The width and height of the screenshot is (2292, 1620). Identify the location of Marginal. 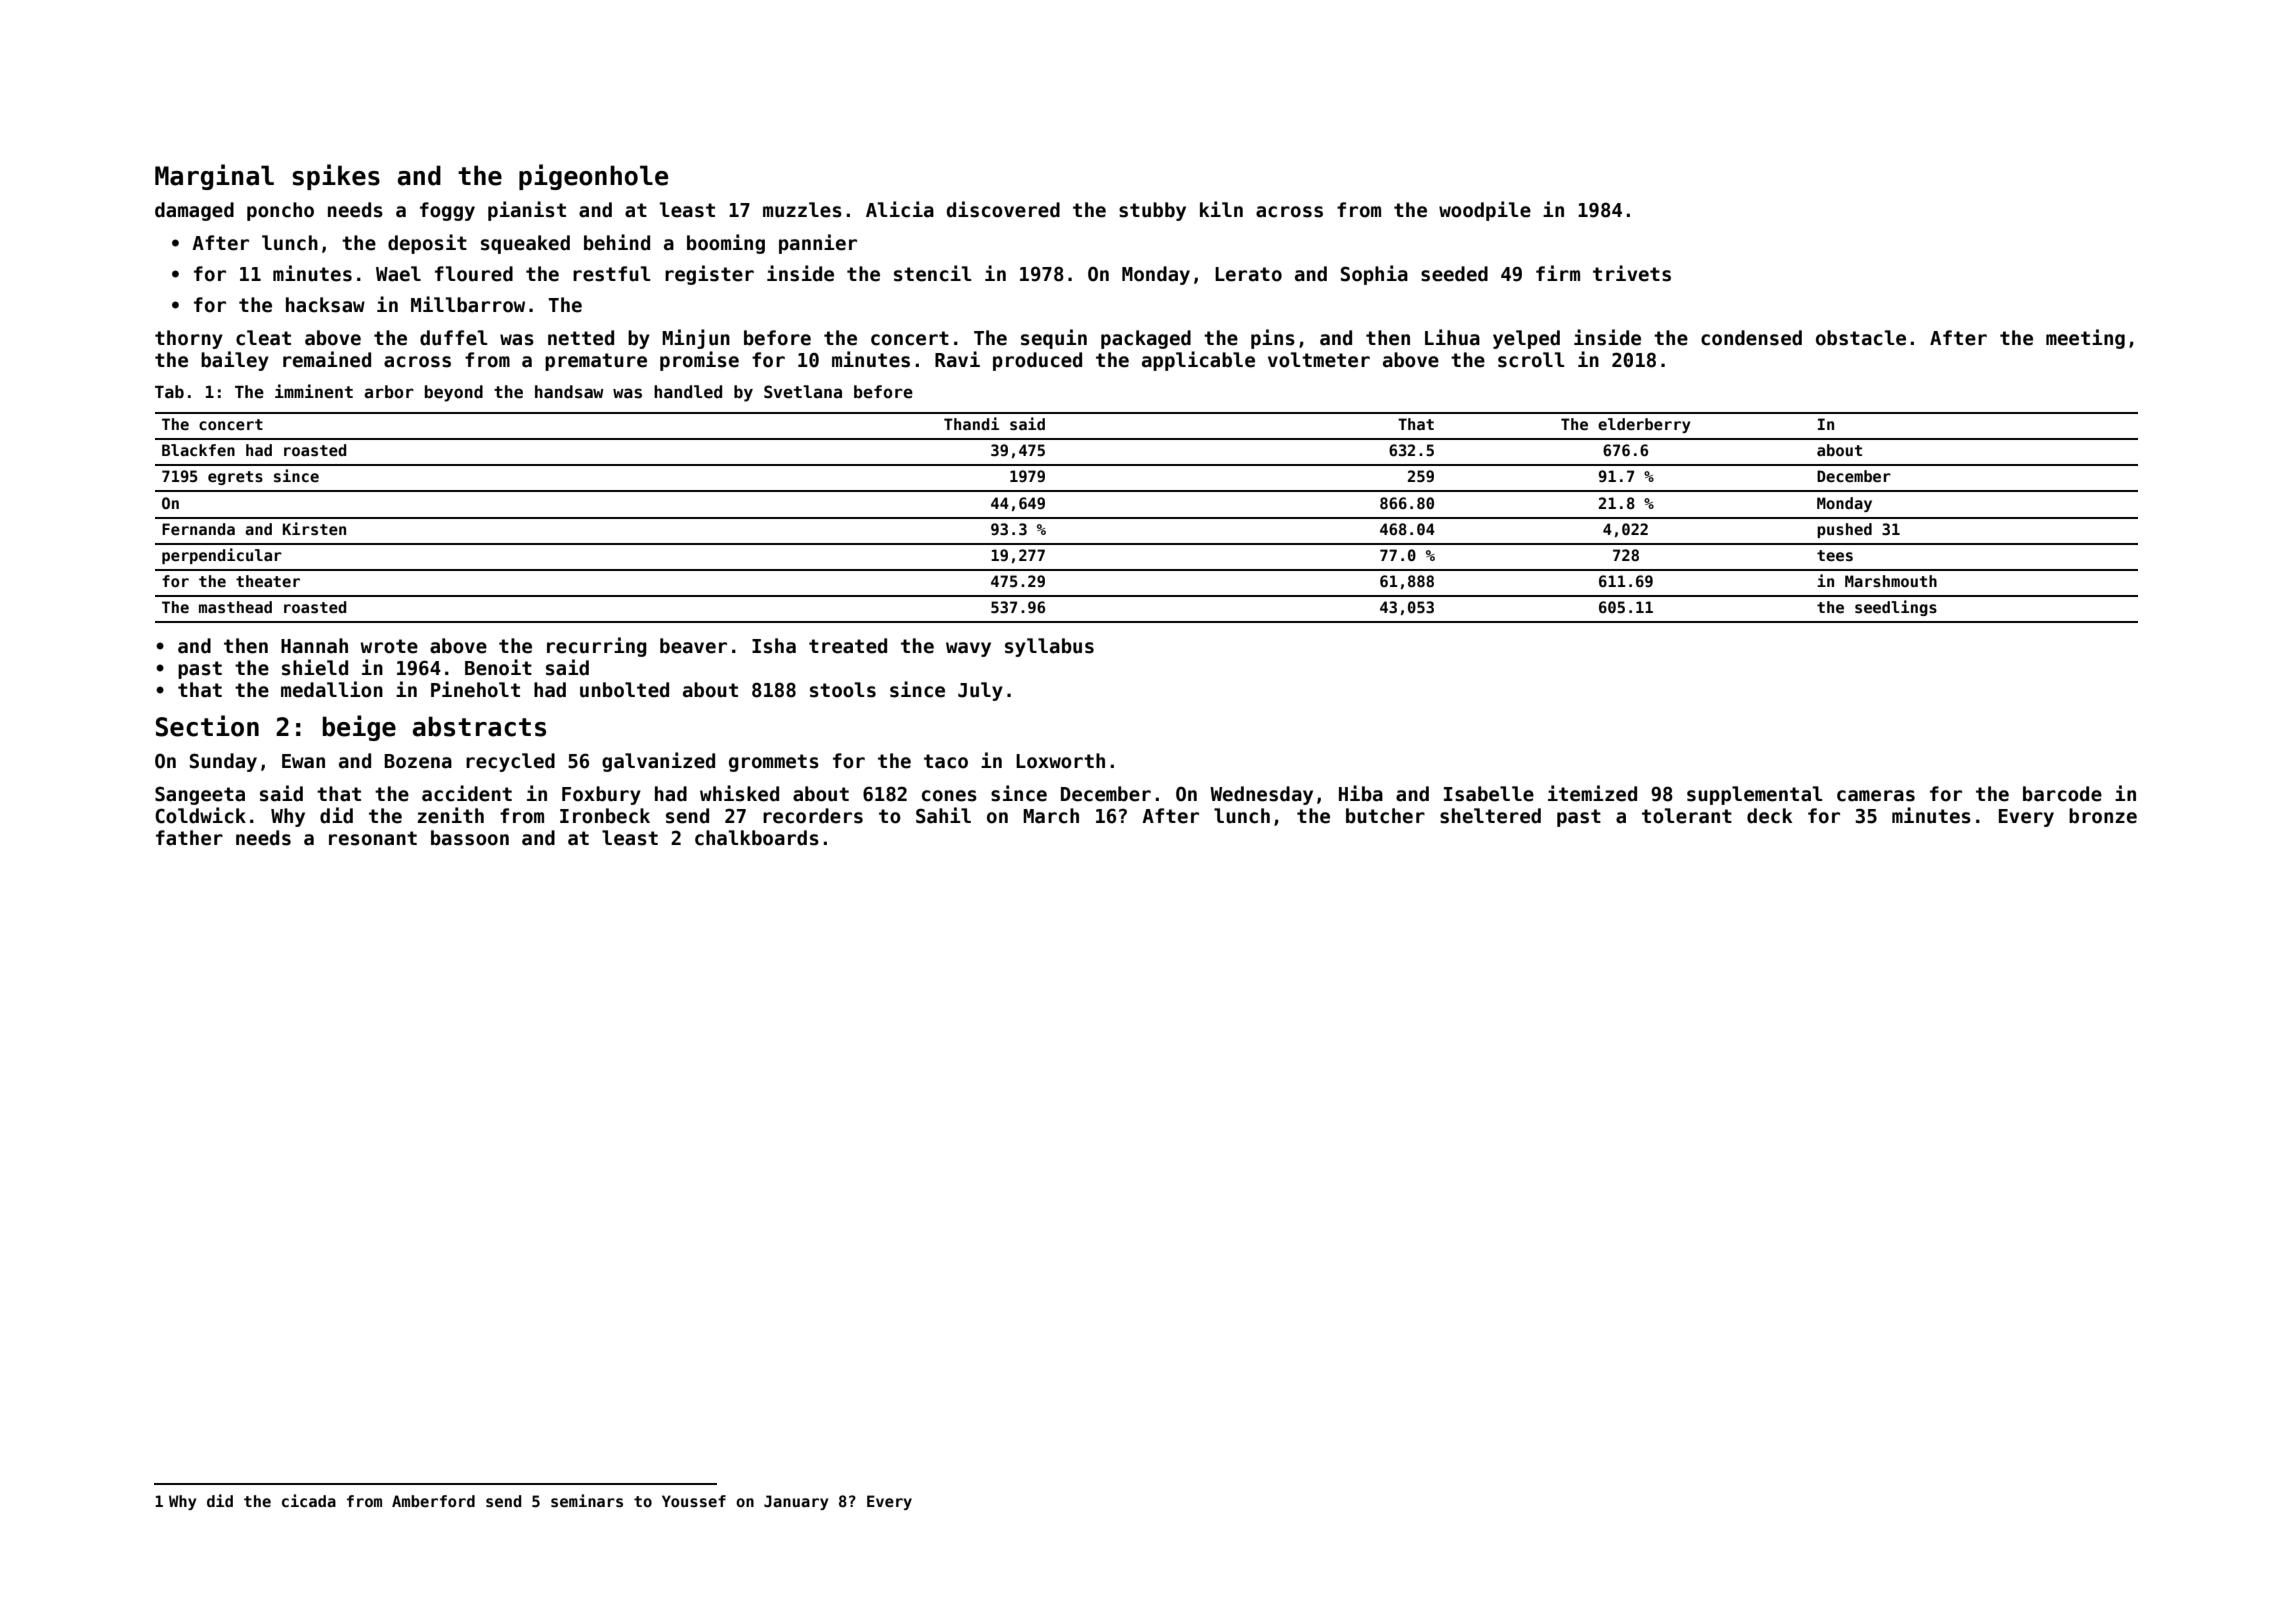
(214, 177).
